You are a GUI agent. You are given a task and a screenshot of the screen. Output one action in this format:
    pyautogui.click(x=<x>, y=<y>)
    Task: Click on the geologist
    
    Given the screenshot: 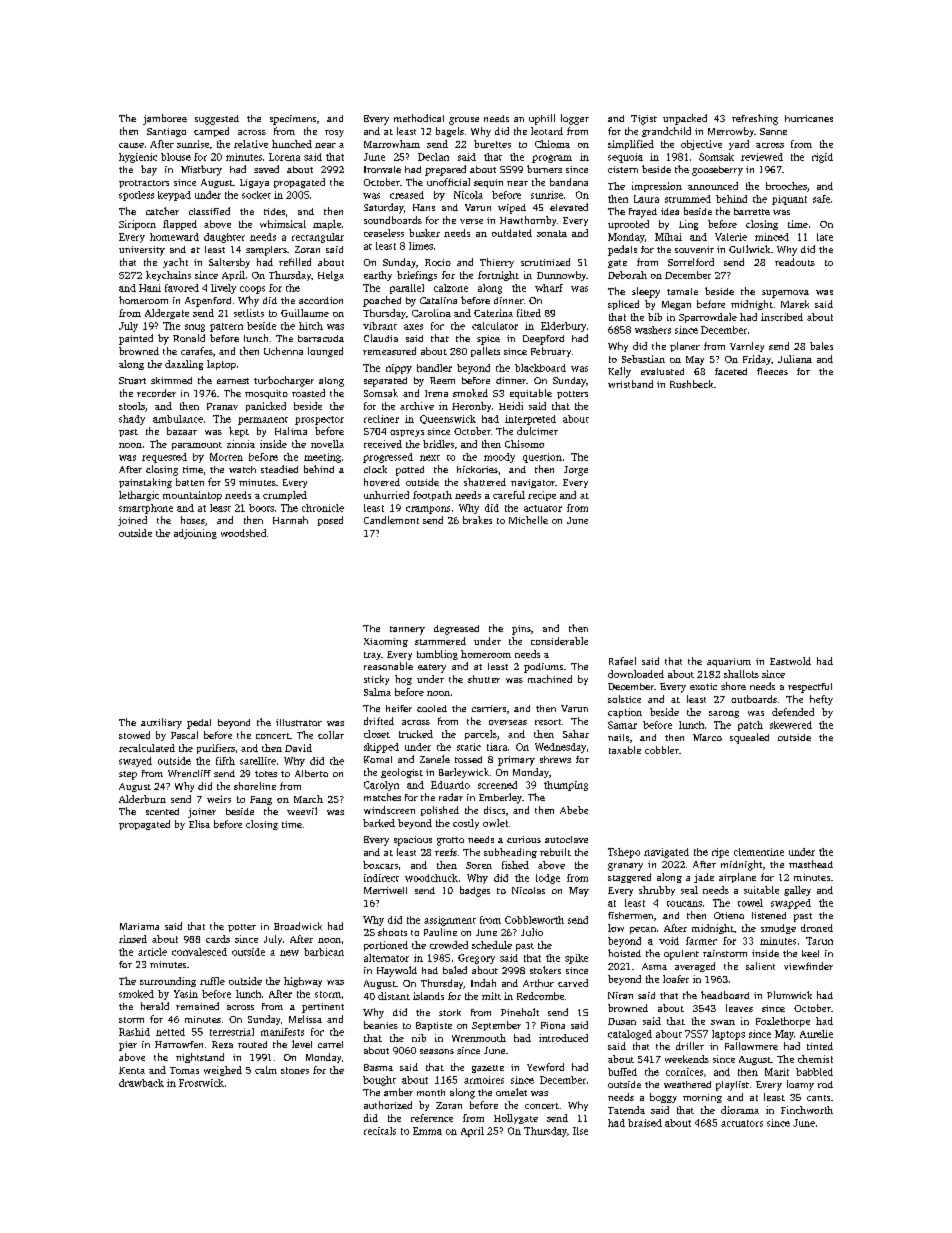 What is the action you would take?
    pyautogui.click(x=402, y=773)
